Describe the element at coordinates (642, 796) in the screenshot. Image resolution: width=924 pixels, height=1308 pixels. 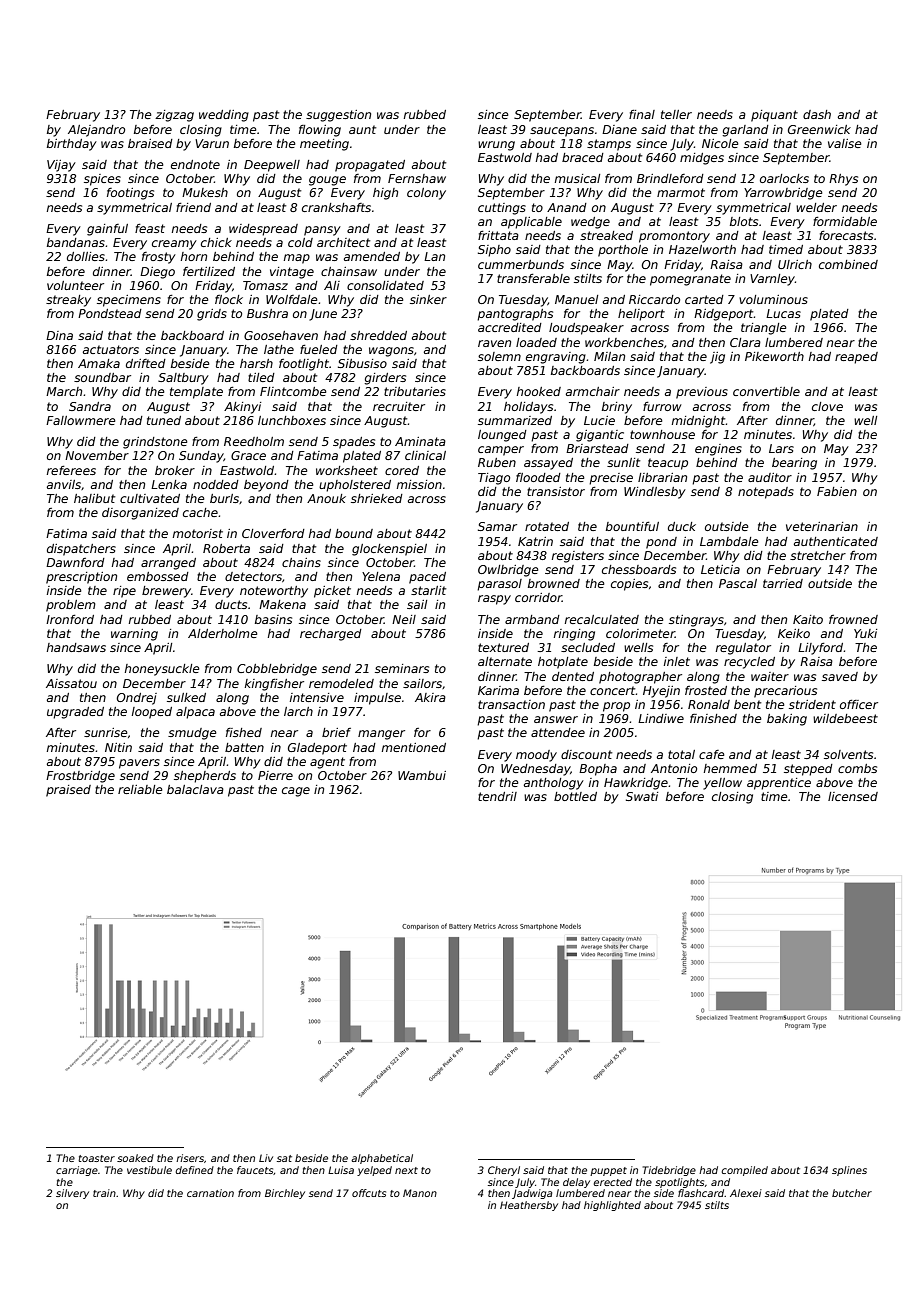
I see `Swati` at that location.
